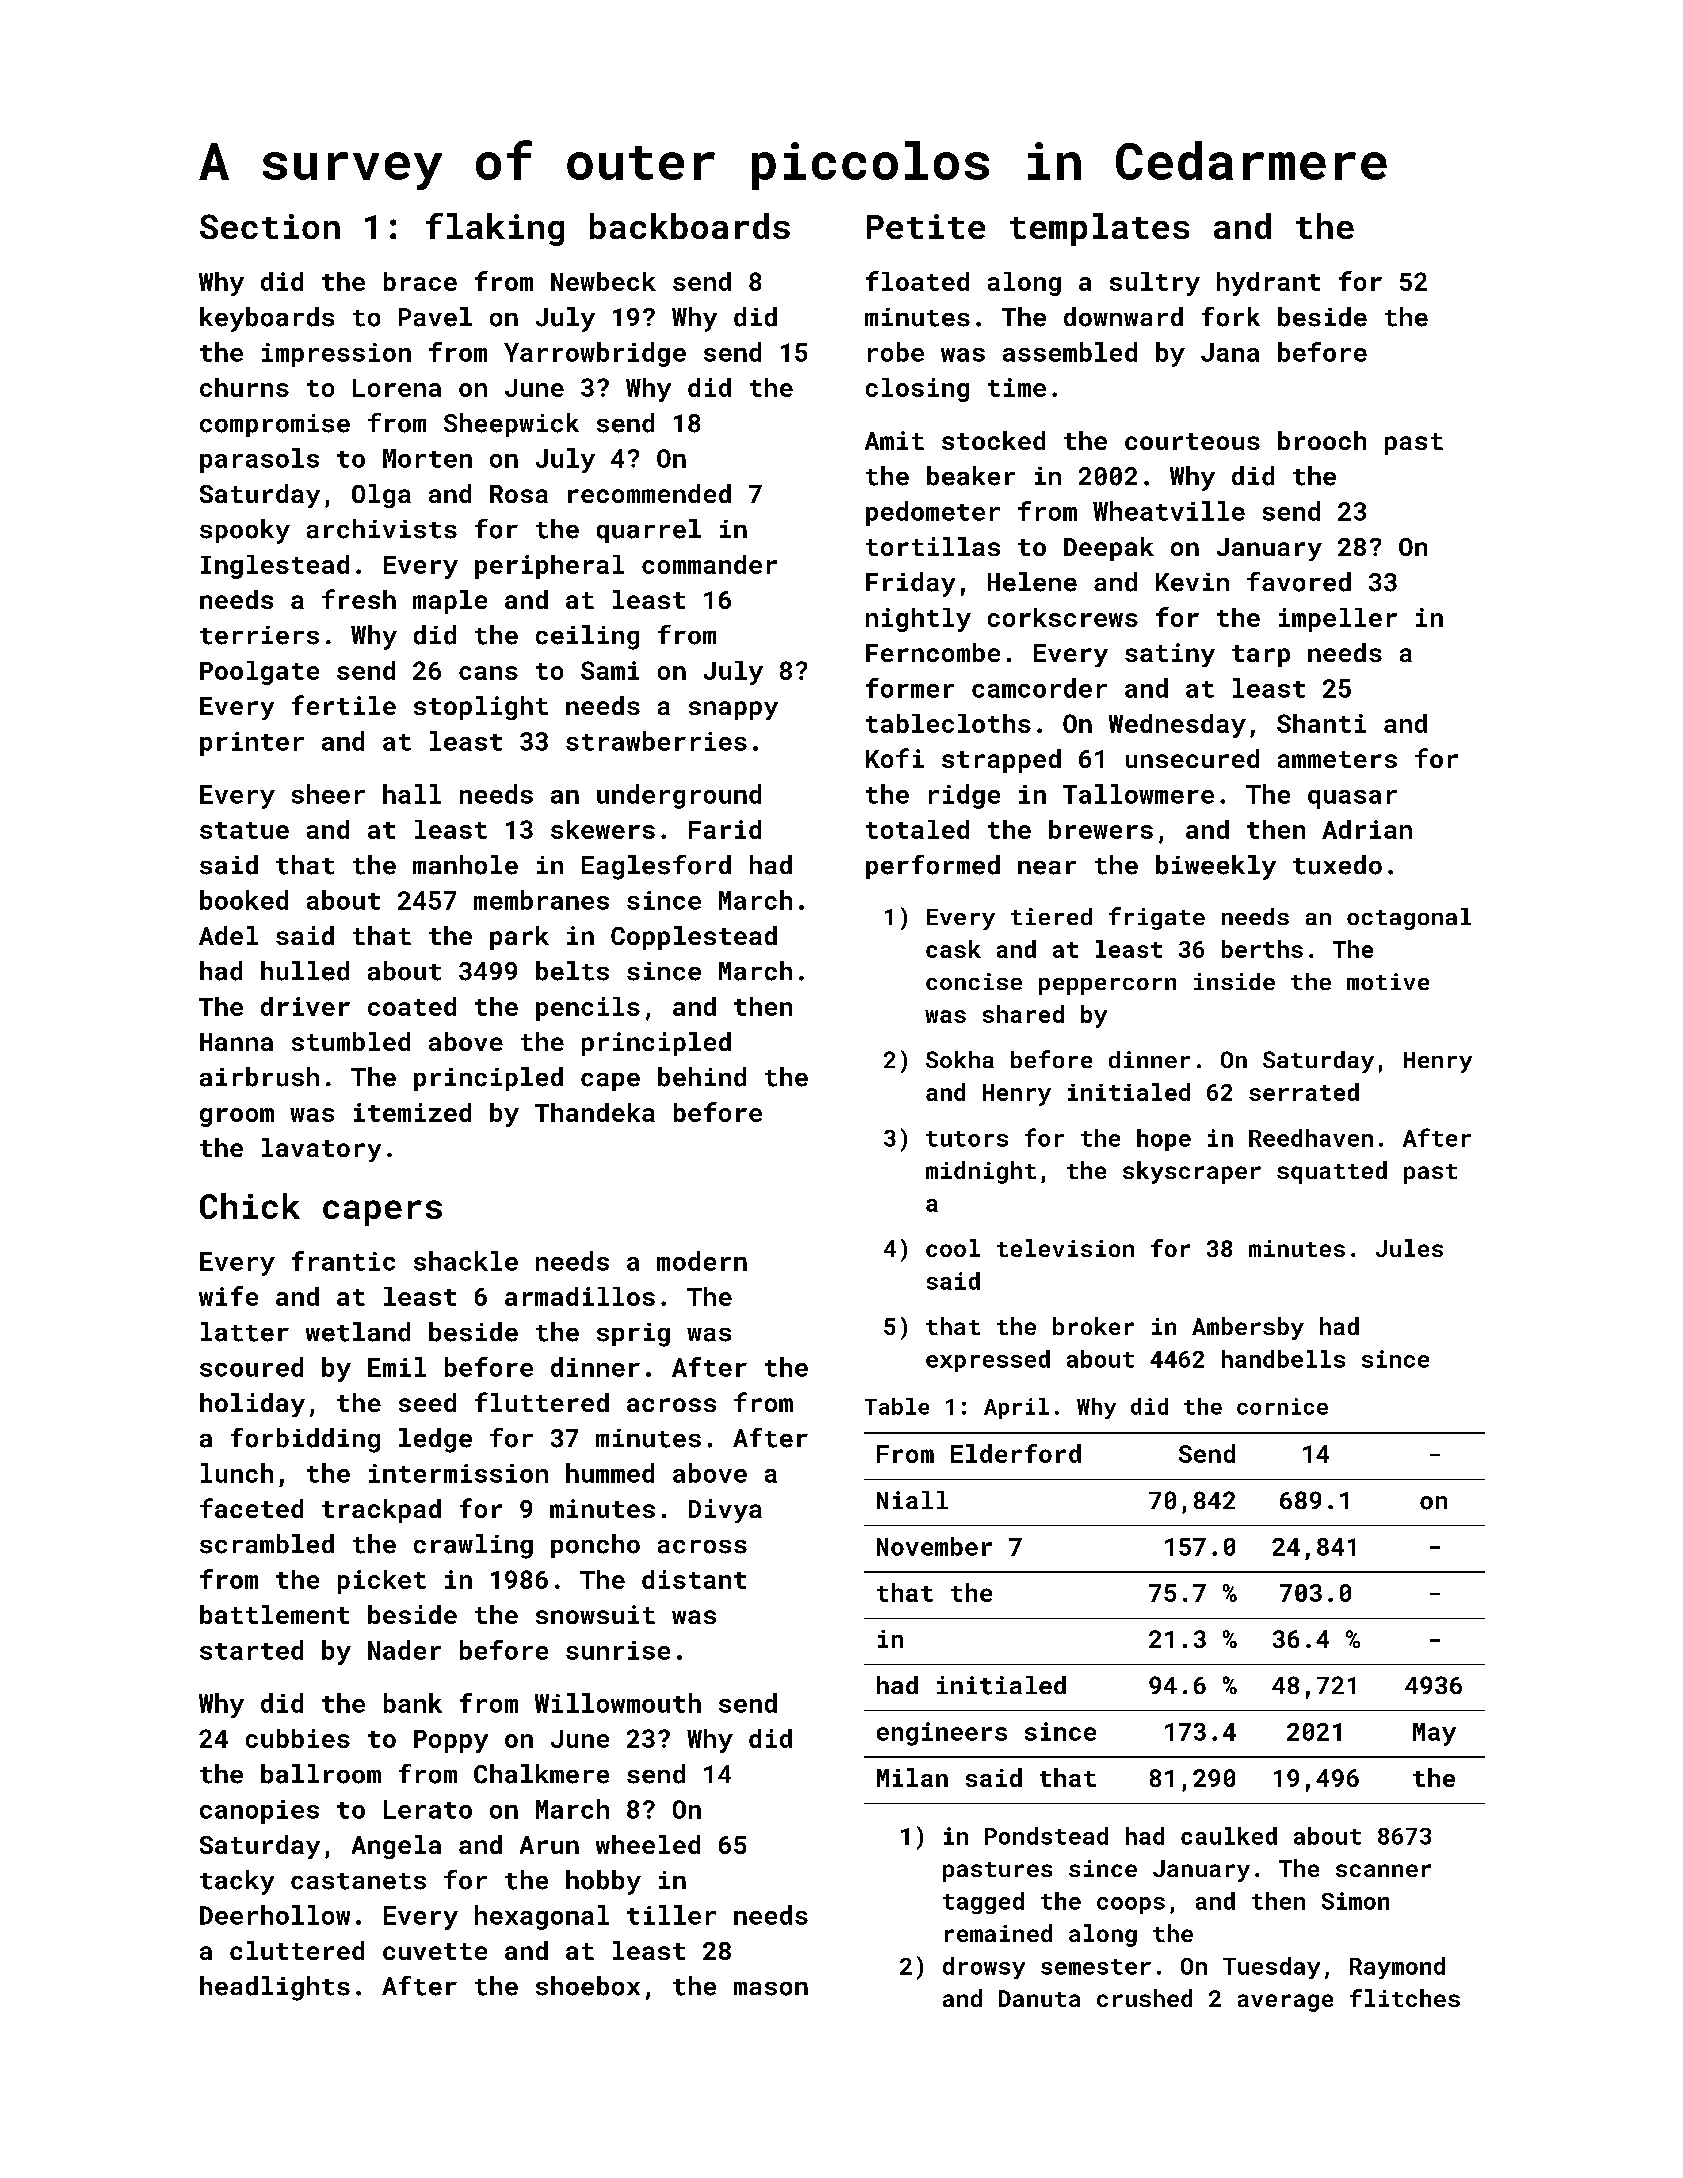 The height and width of the screenshot is (2178, 1683). I want to click on Farid, so click(725, 829).
